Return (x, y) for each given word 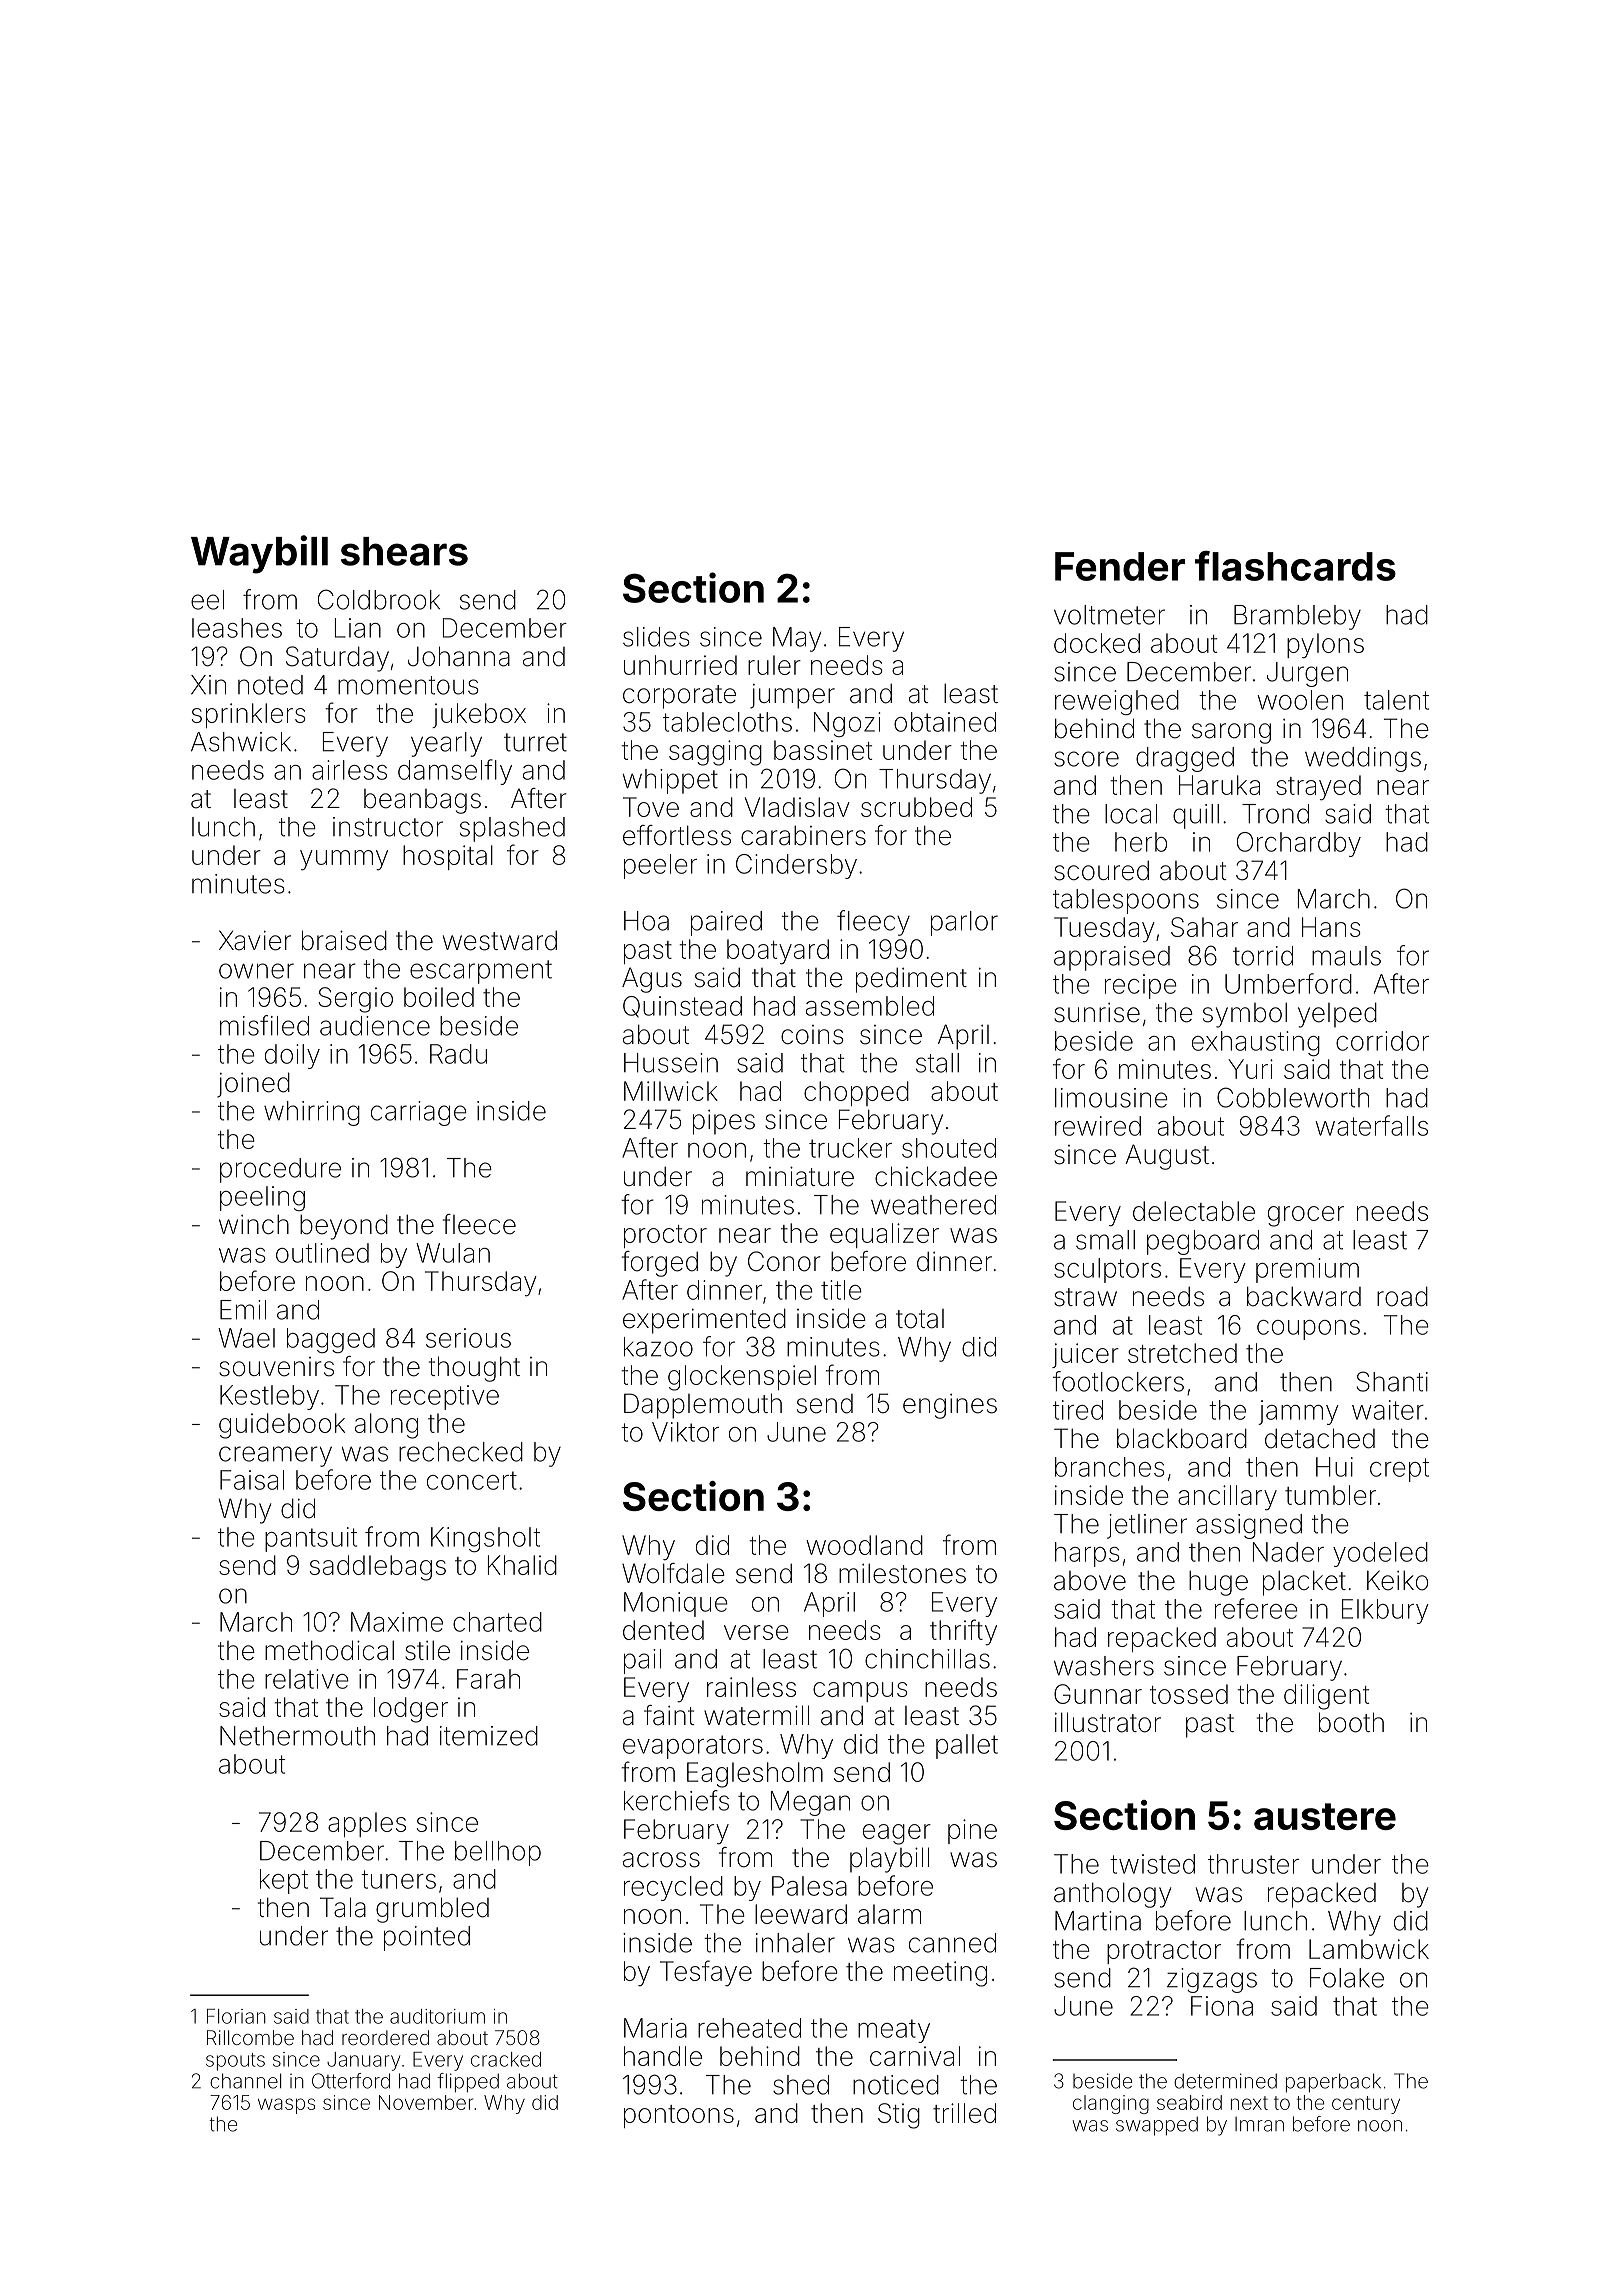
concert (472, 1480)
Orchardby (1299, 844)
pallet (967, 1746)
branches (1110, 1467)
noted (270, 685)
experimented (704, 1321)
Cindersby (796, 866)
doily (292, 1056)
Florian (236, 2016)
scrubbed (916, 807)
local (1131, 814)
